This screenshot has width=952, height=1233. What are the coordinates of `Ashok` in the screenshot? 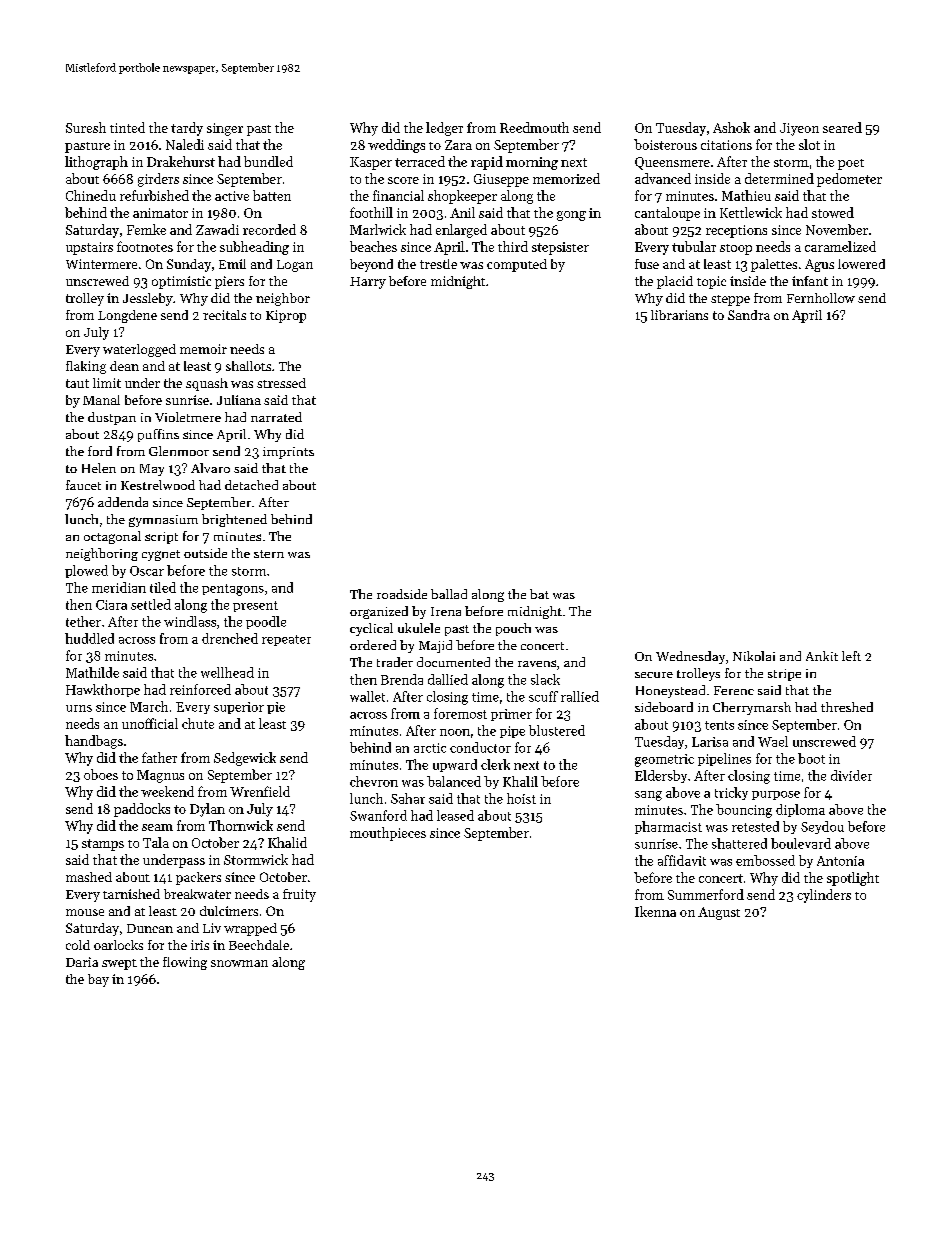 It's located at (731, 127).
